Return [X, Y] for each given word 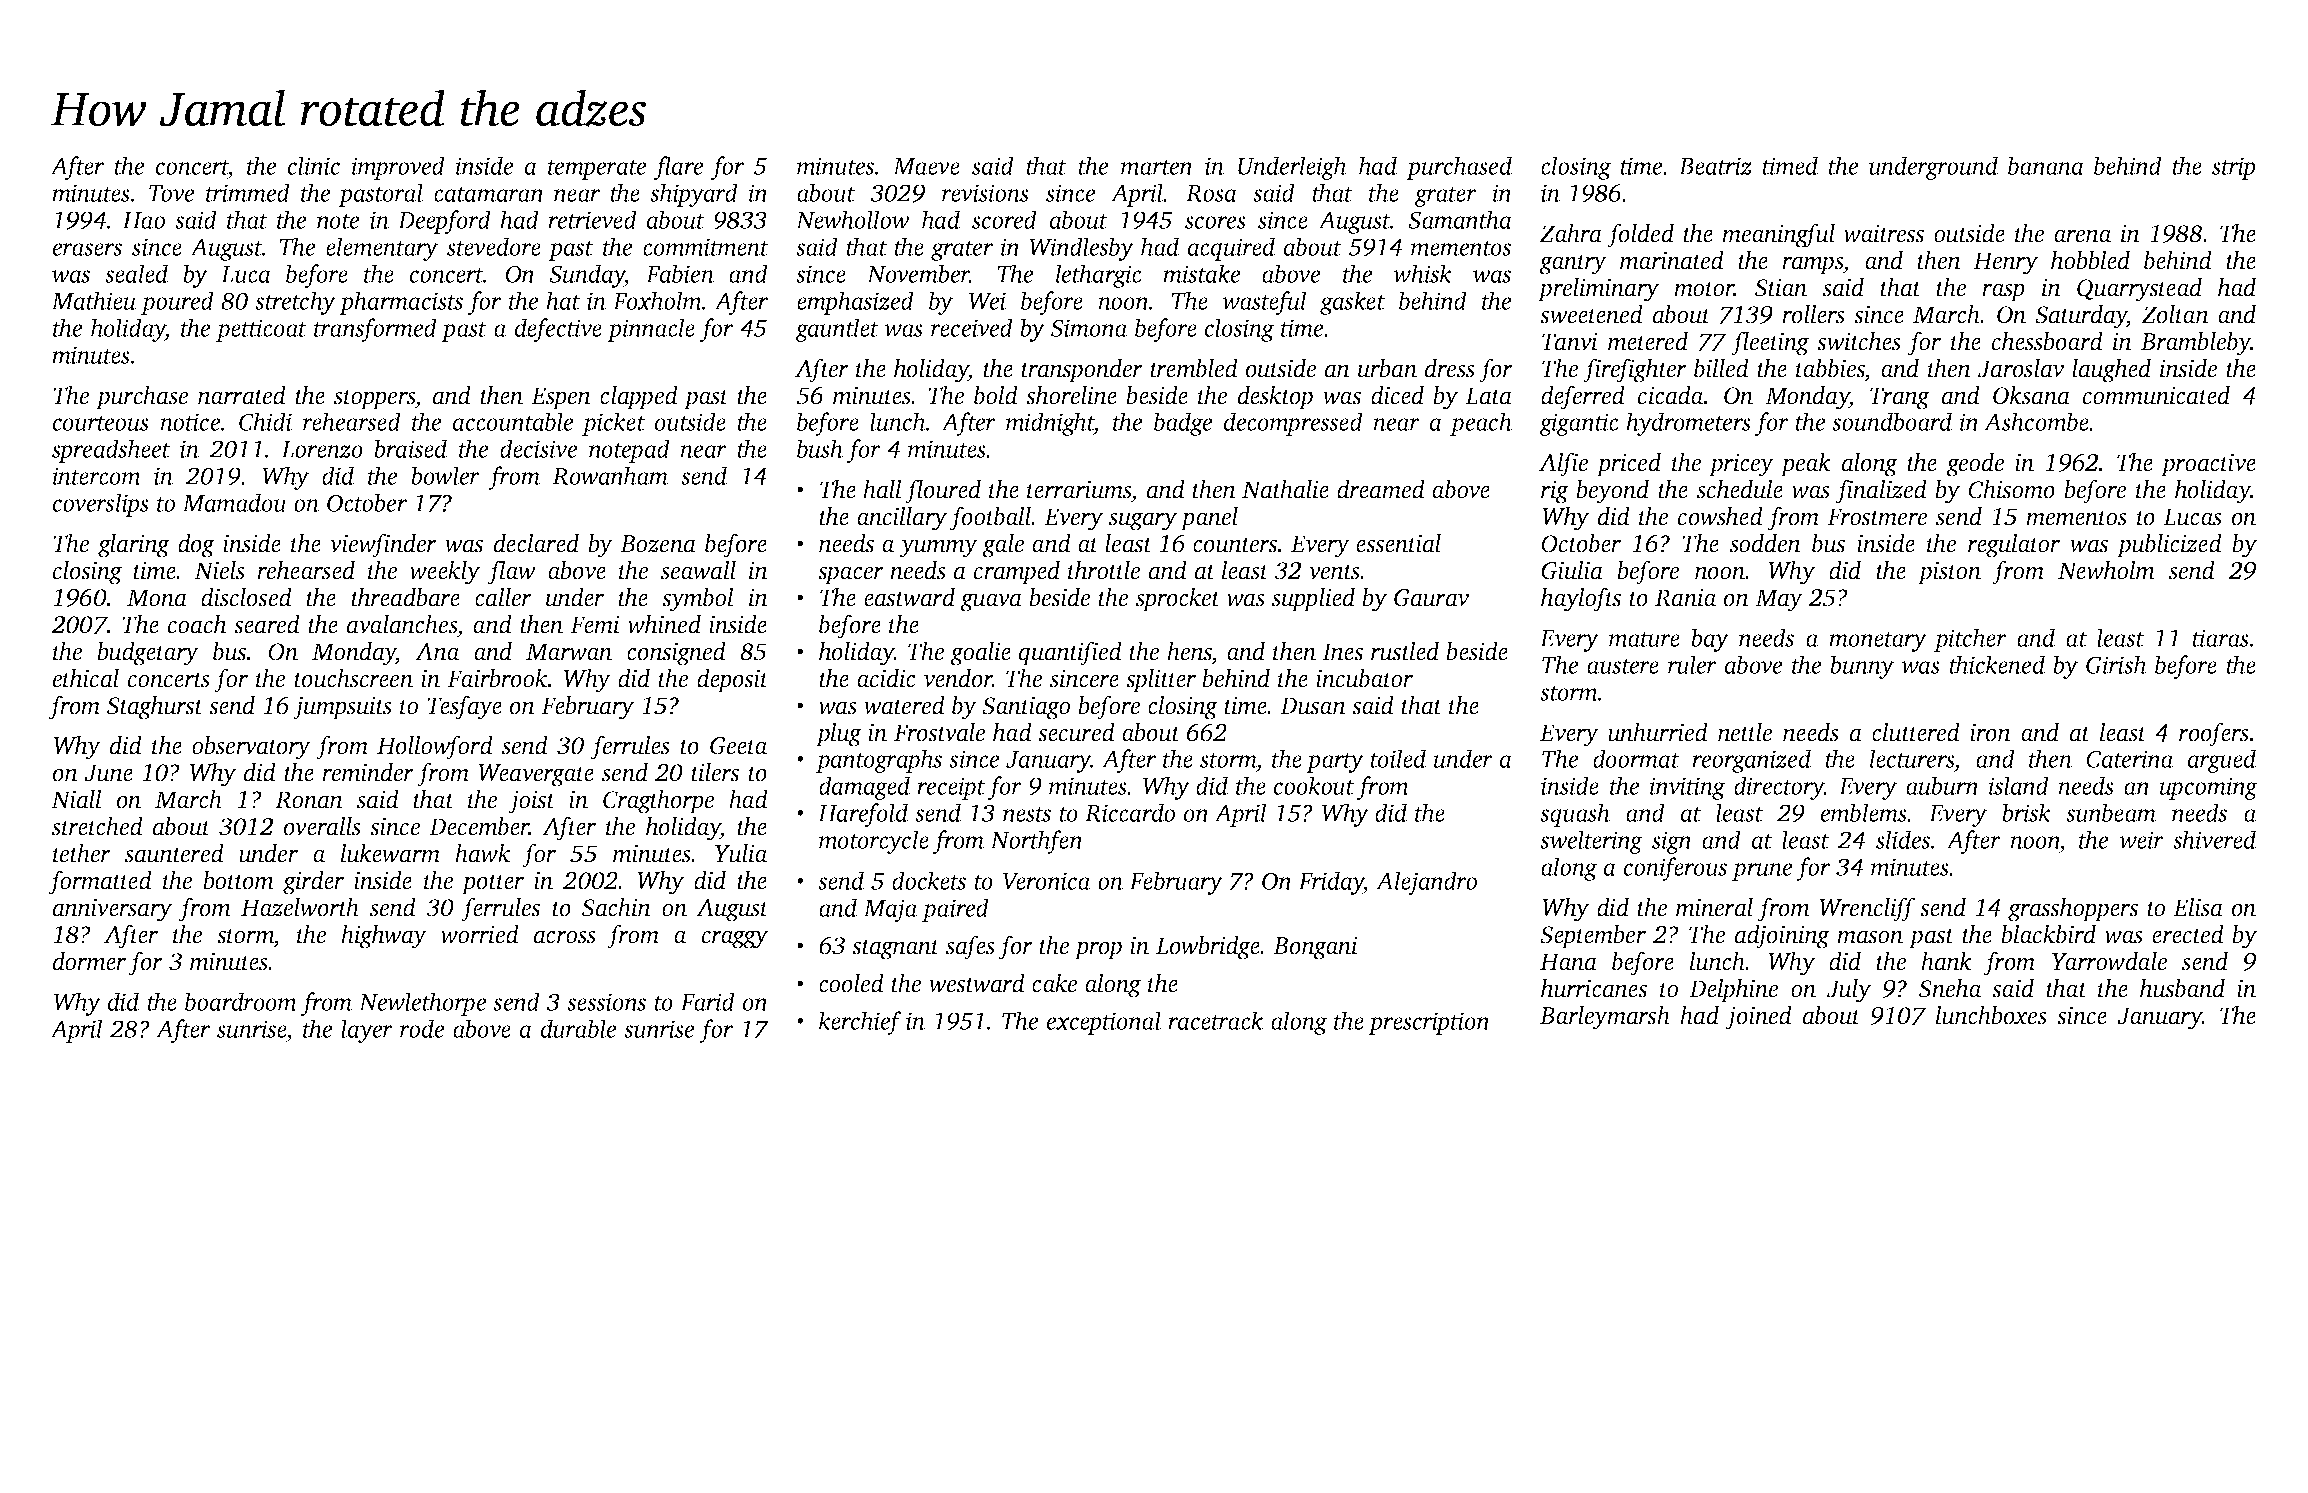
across [565, 937]
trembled [1194, 368]
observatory [251, 748]
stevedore [494, 246]
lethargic [1099, 276]
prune [1762, 872]
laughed [2111, 371]
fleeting [1770, 343]
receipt [951, 788]
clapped [639, 398]
